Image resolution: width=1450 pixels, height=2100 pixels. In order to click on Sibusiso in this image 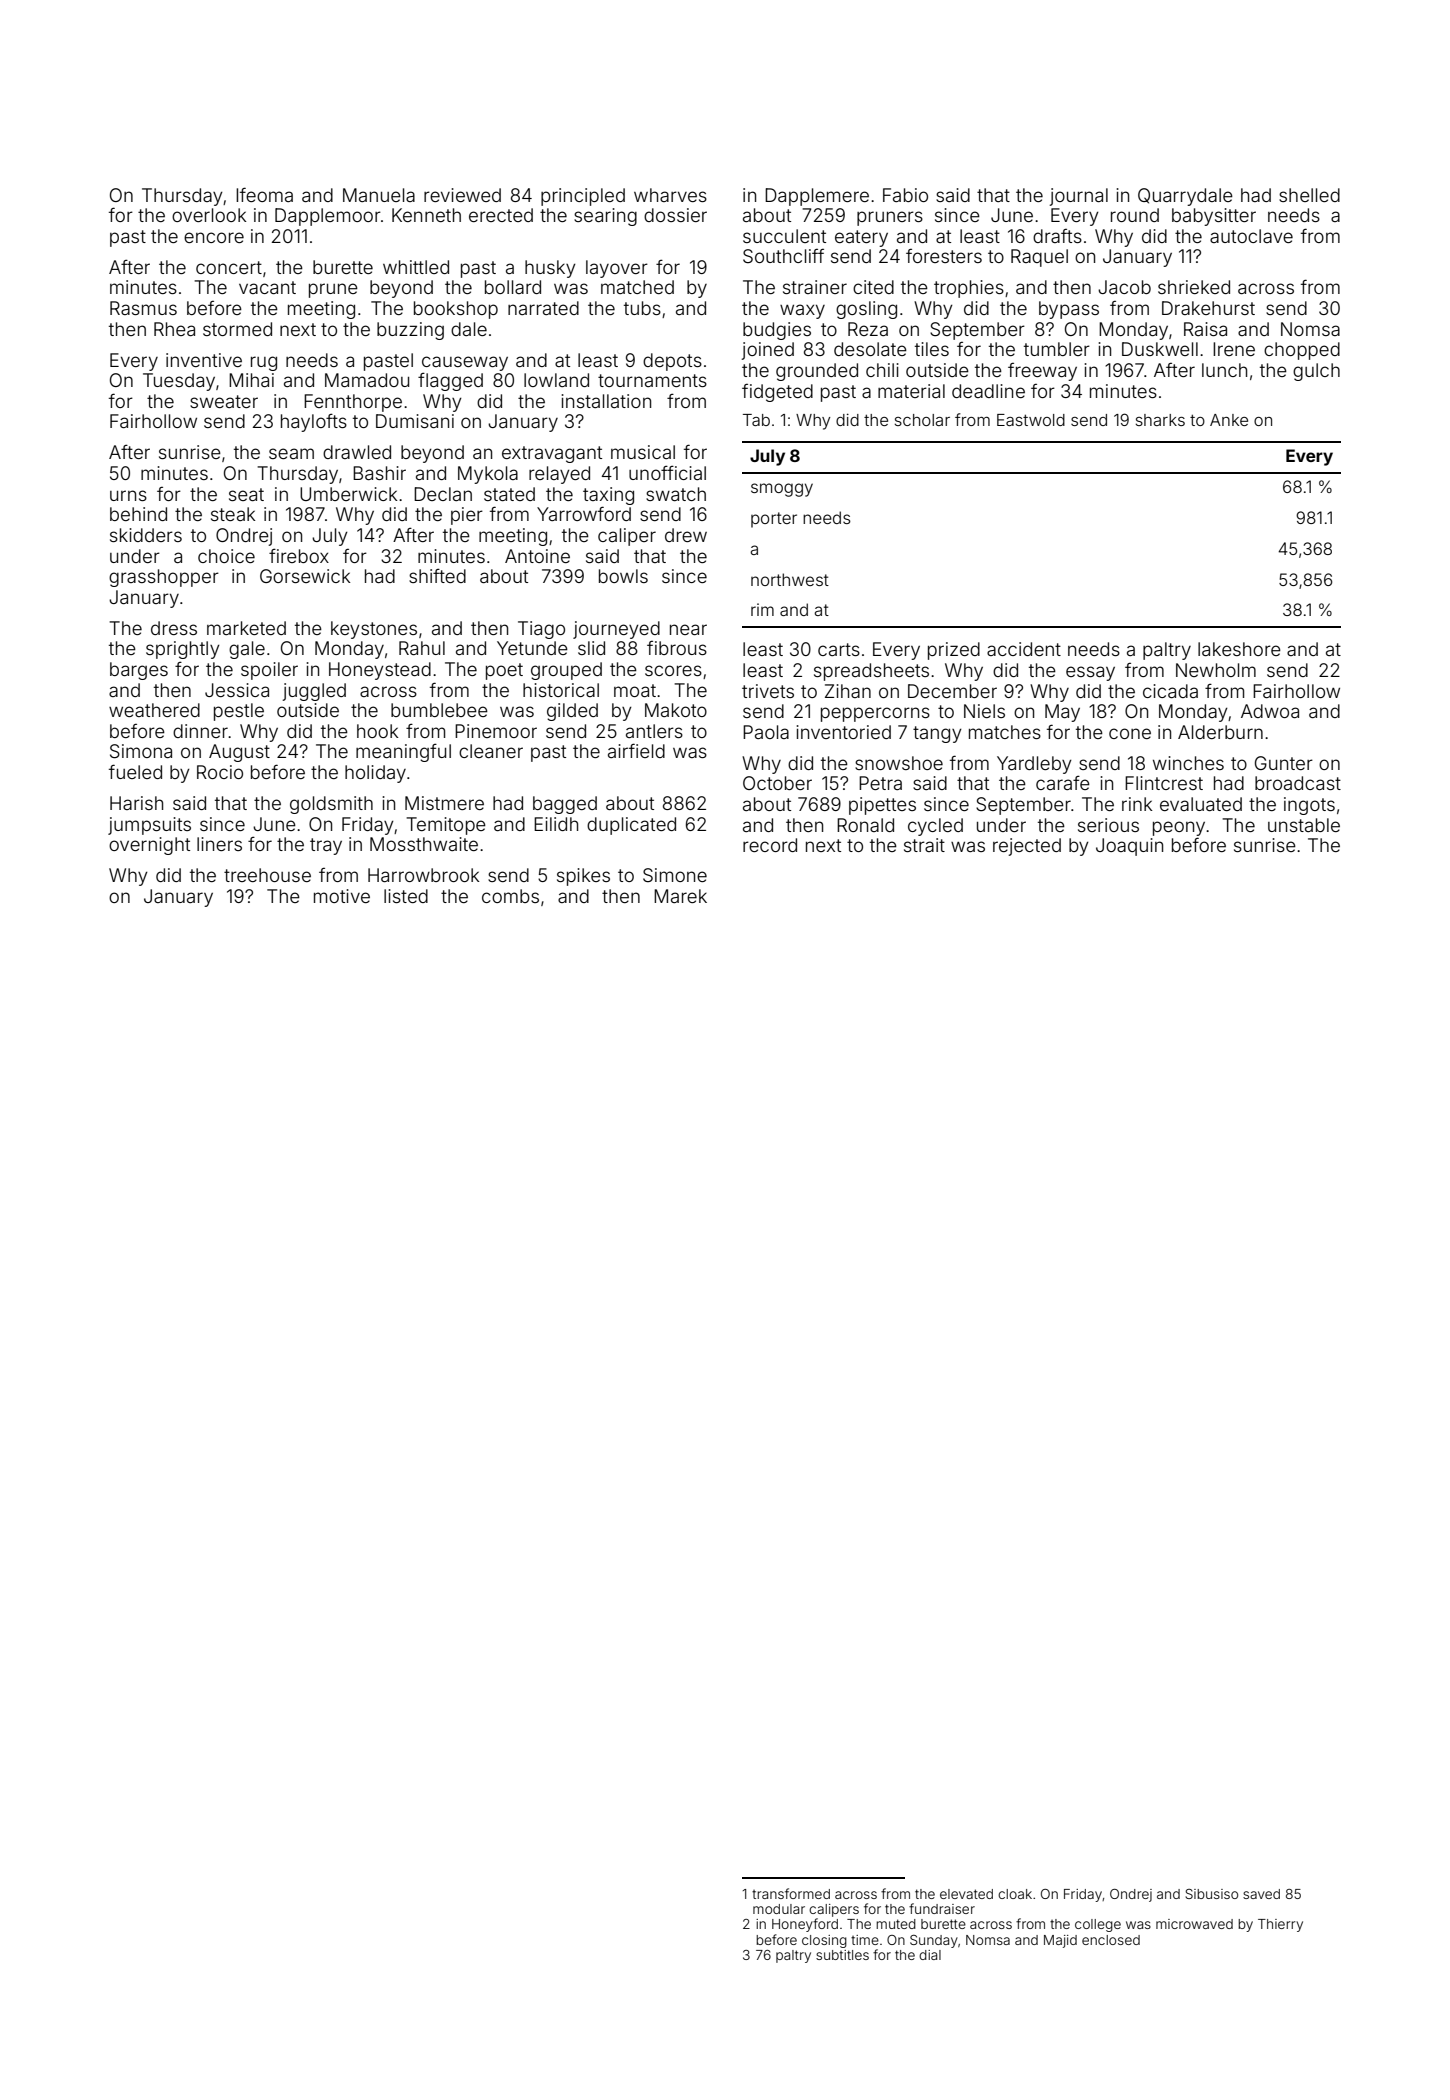, I will do `click(1211, 1894)`.
